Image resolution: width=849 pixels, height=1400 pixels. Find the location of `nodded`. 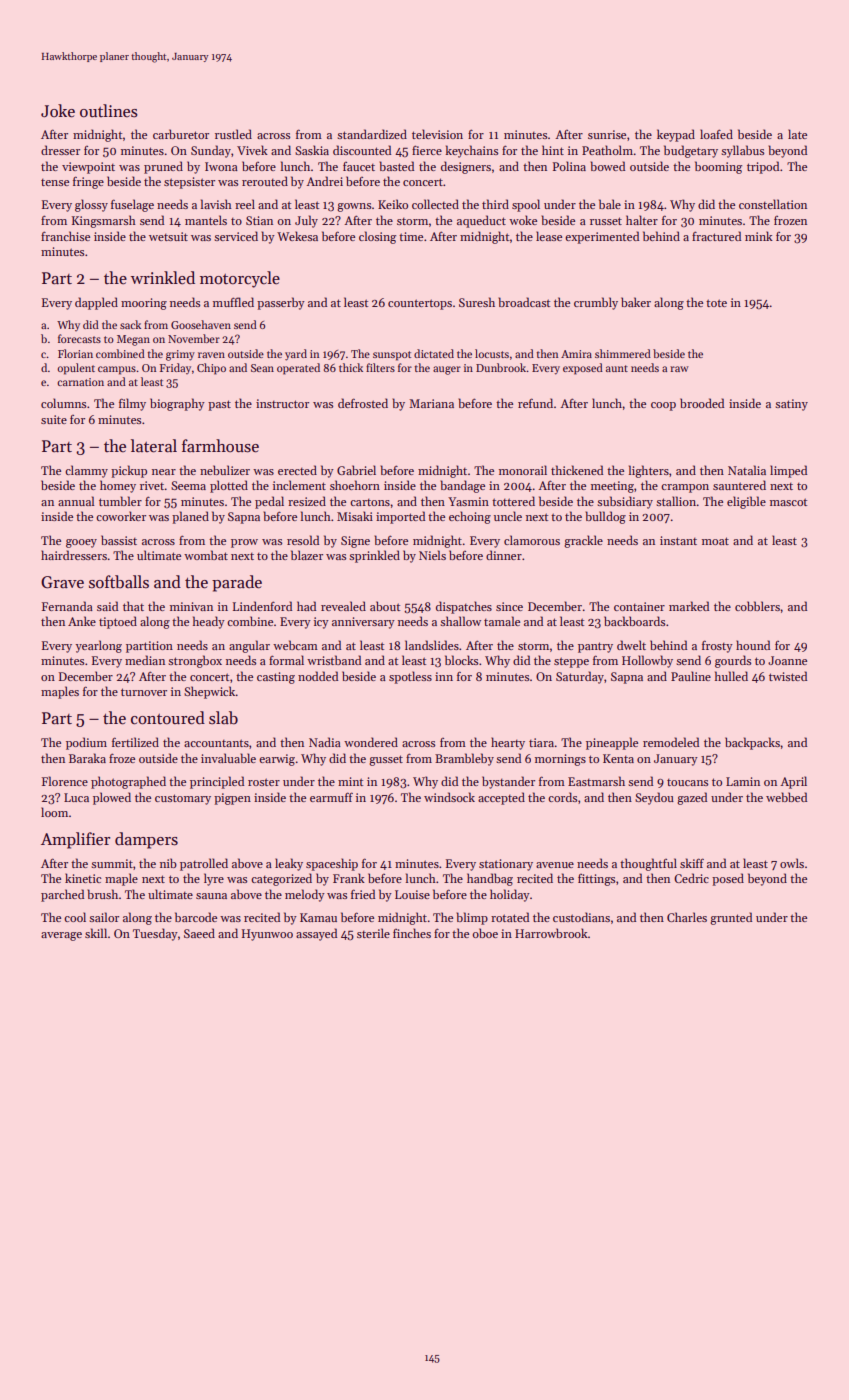

nodded is located at coordinates (318, 676).
